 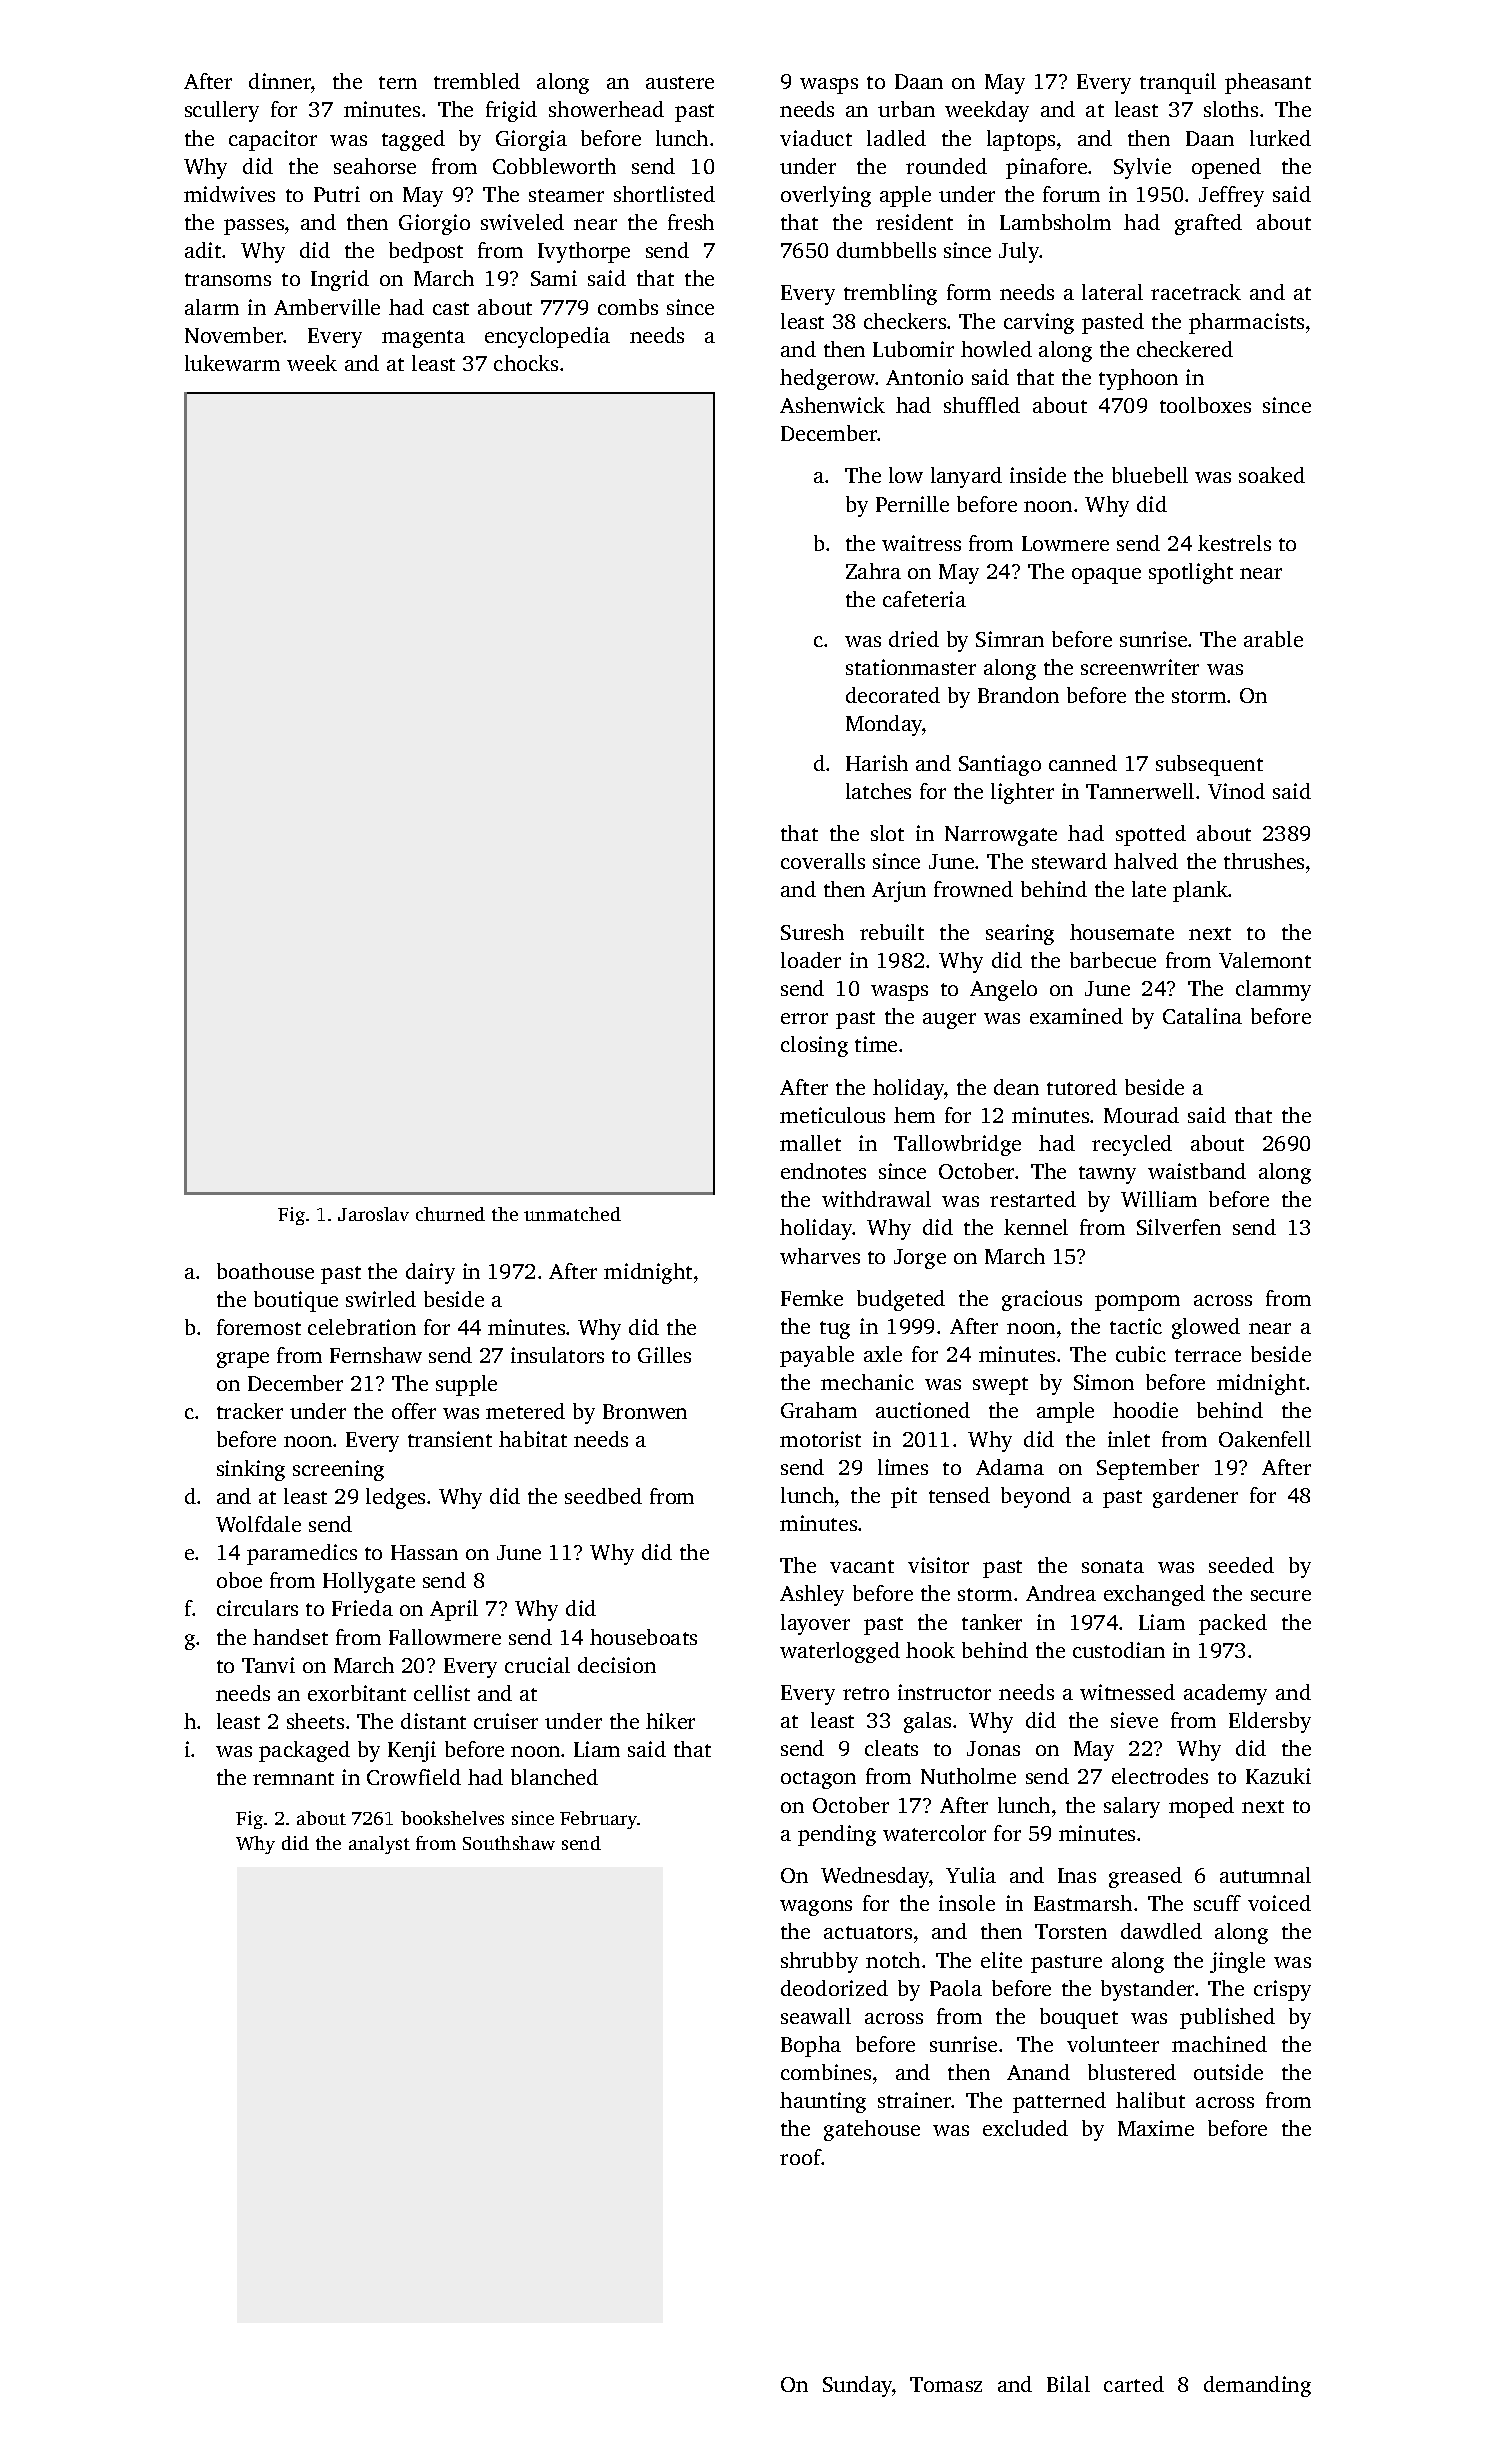 What do you see at coordinates (1273, 990) in the image?
I see `clammy` at bounding box center [1273, 990].
